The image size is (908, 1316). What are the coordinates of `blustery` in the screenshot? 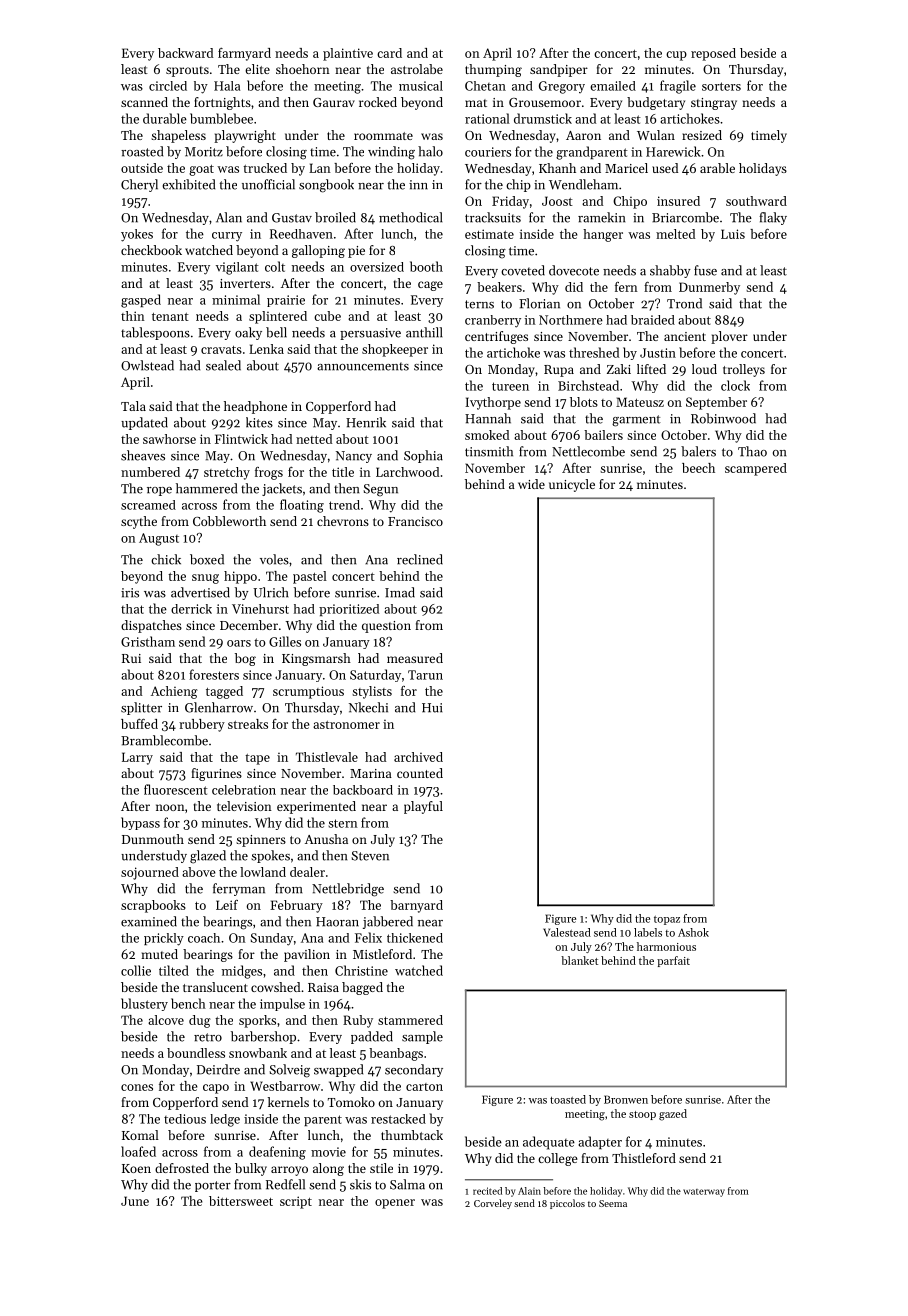 It's located at (144, 1004).
